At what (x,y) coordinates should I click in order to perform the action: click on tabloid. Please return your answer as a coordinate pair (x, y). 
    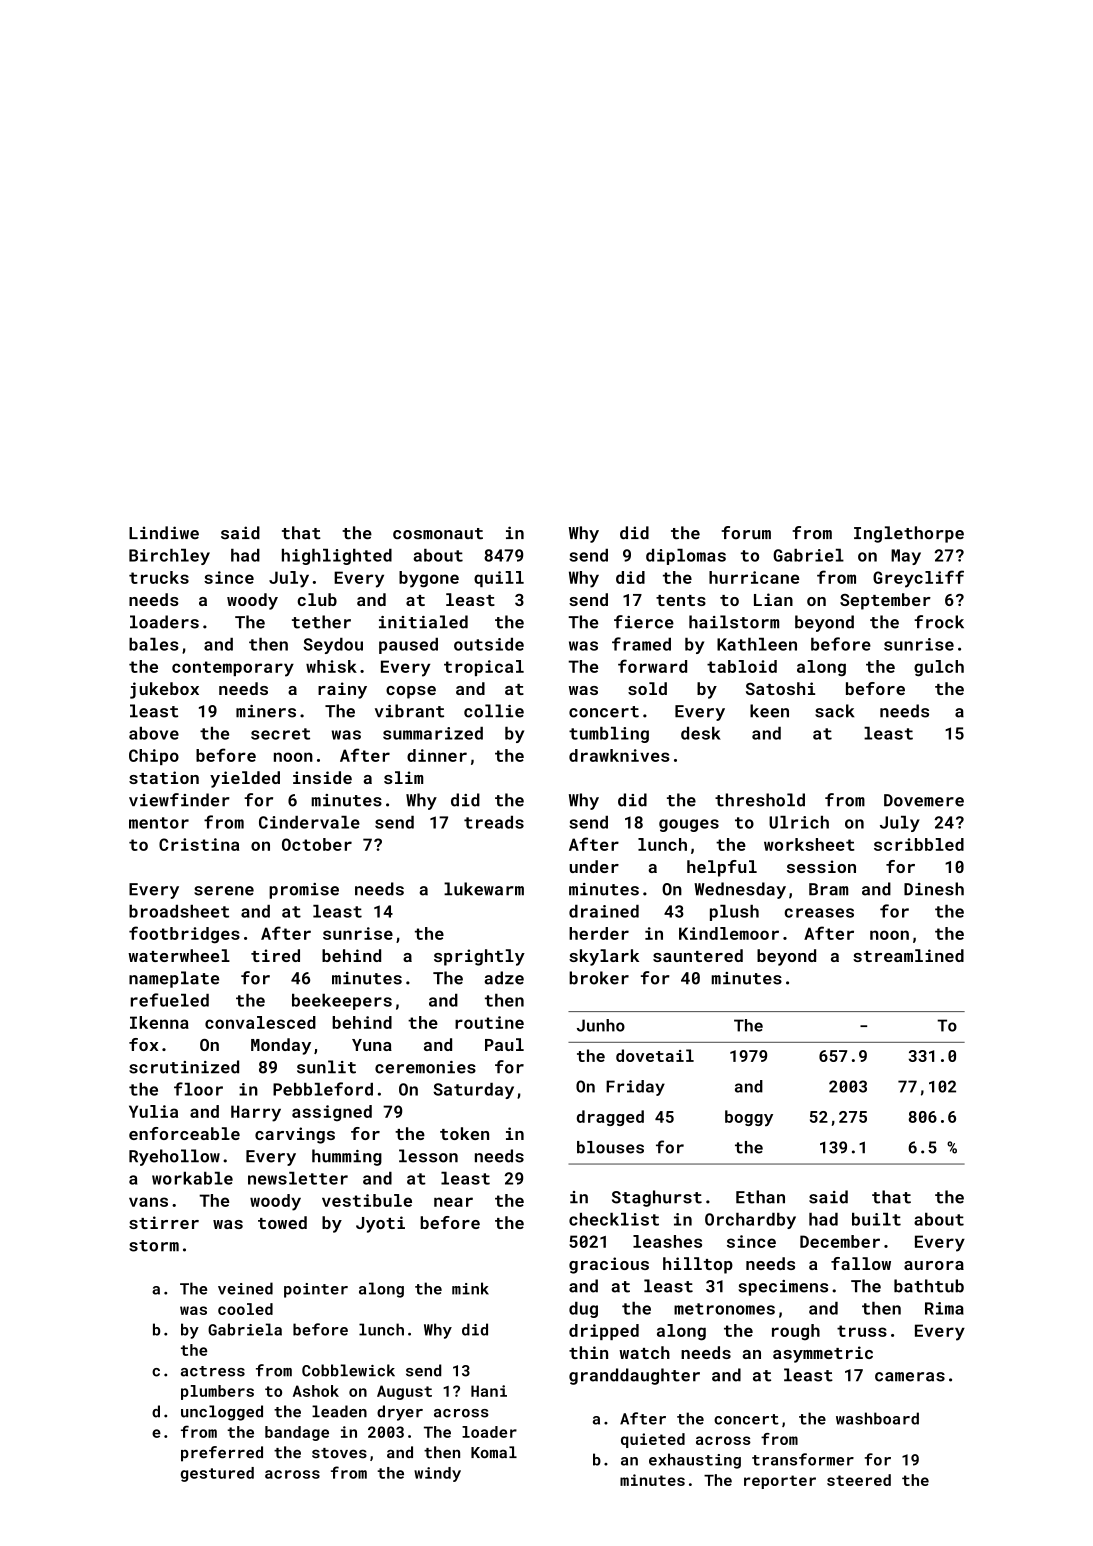
    Looking at the image, I should click on (742, 666).
